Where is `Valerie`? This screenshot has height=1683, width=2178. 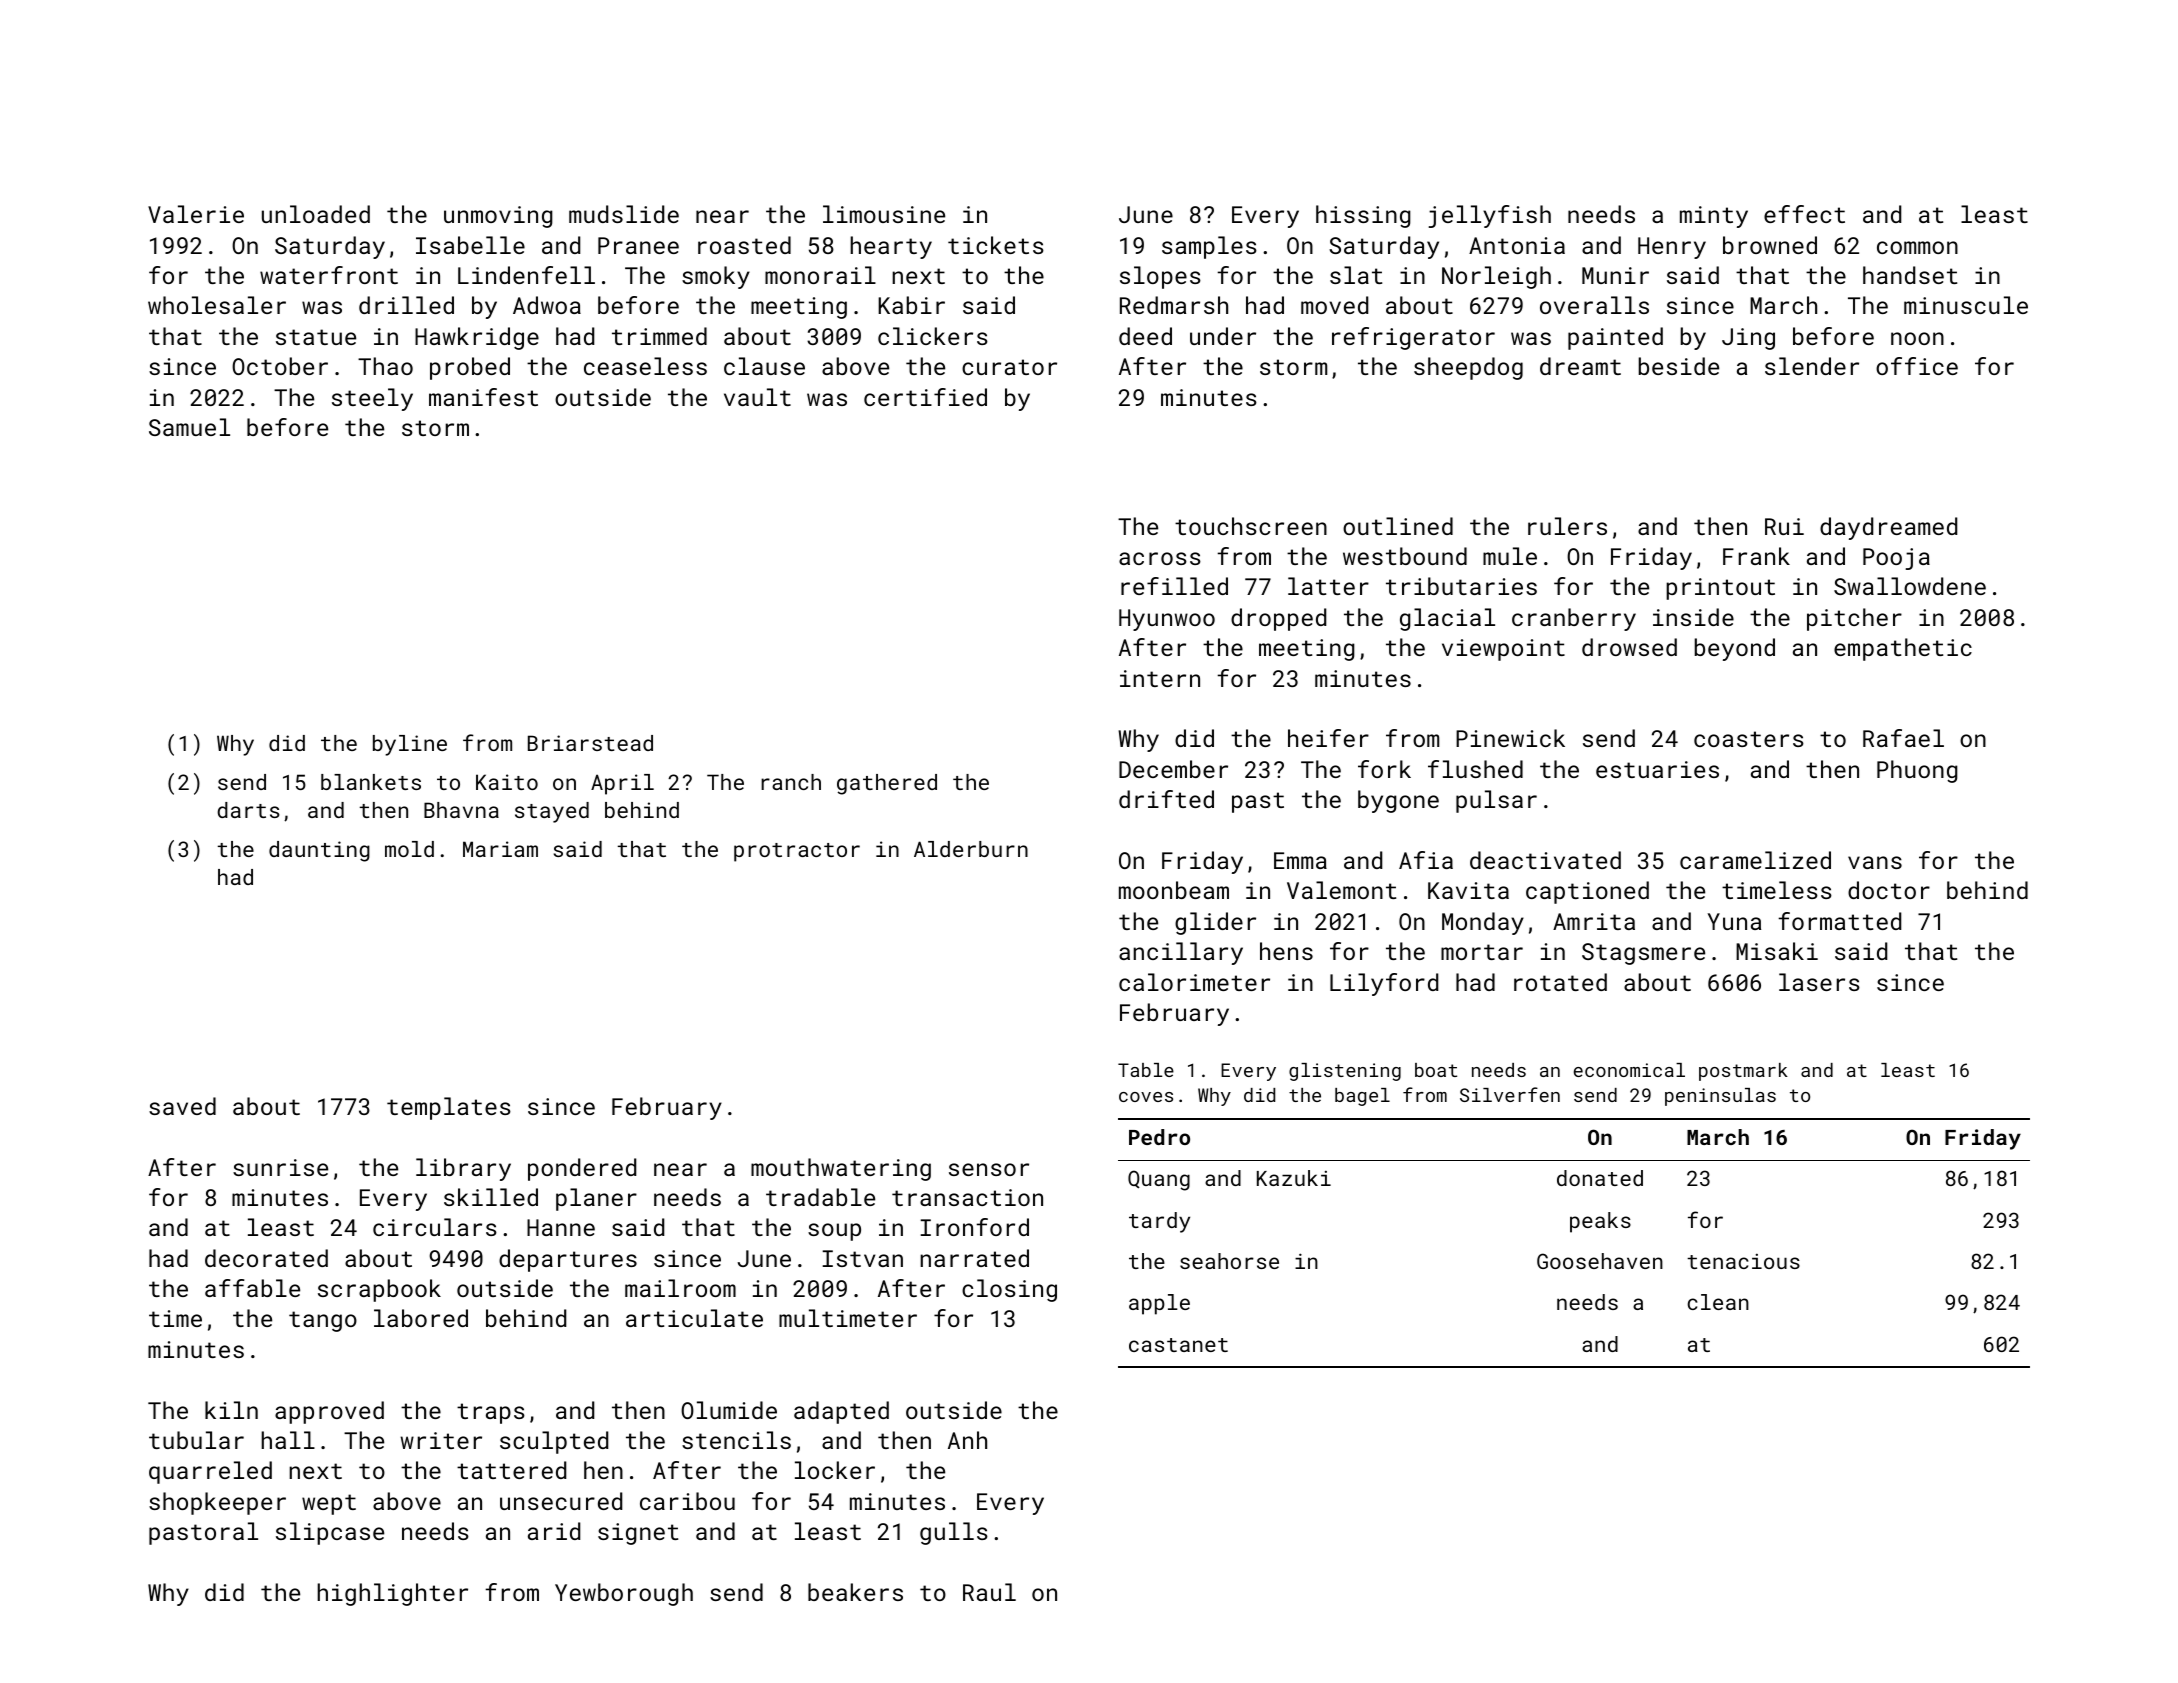
Valerie is located at coordinates (196, 214).
